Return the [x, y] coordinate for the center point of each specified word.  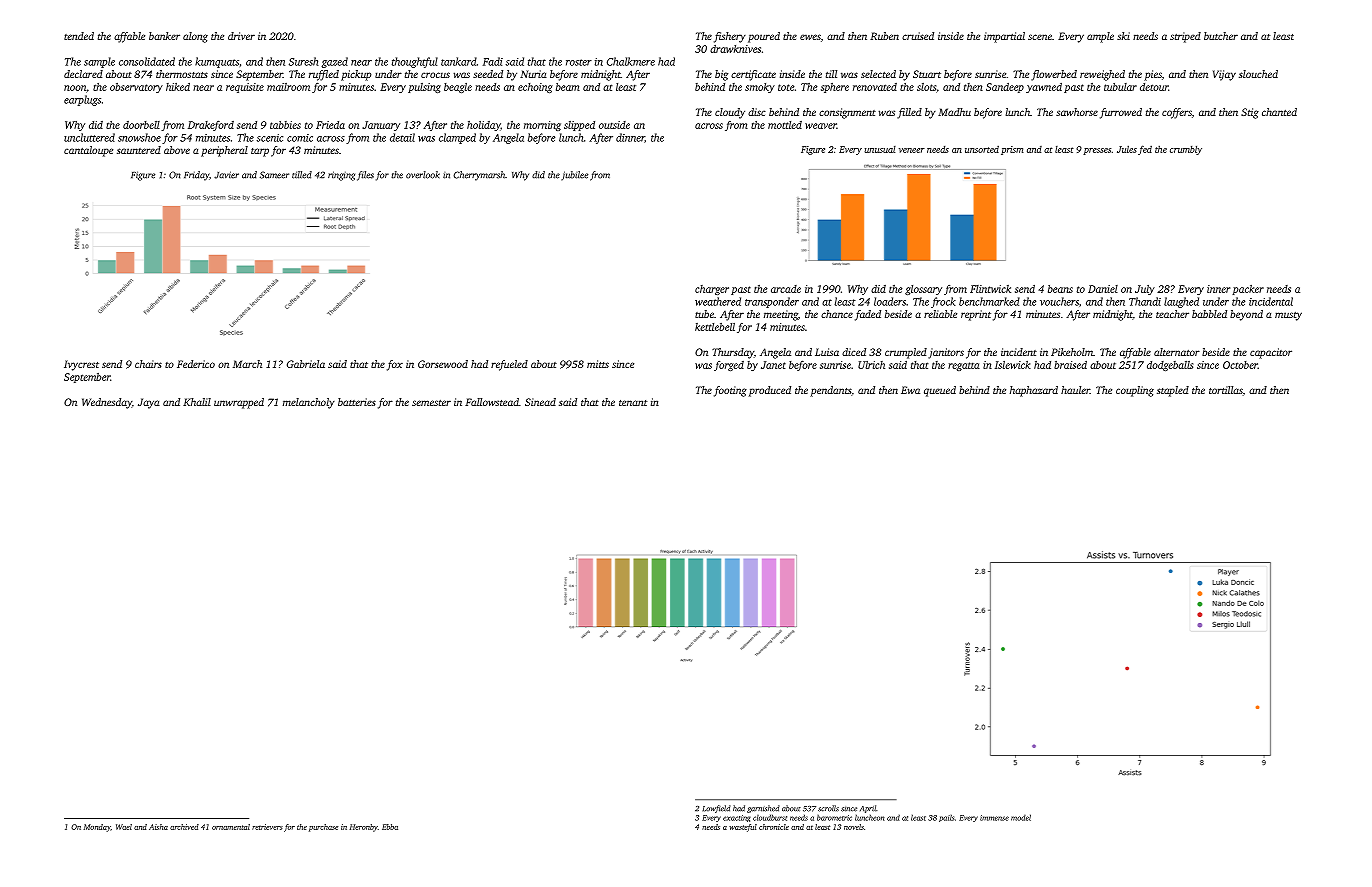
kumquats [217, 62]
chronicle [774, 827]
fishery [730, 37]
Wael [124, 827]
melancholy [309, 403]
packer [1248, 289]
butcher [1221, 36]
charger [712, 290]
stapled [1173, 391]
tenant [633, 403]
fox [395, 365]
